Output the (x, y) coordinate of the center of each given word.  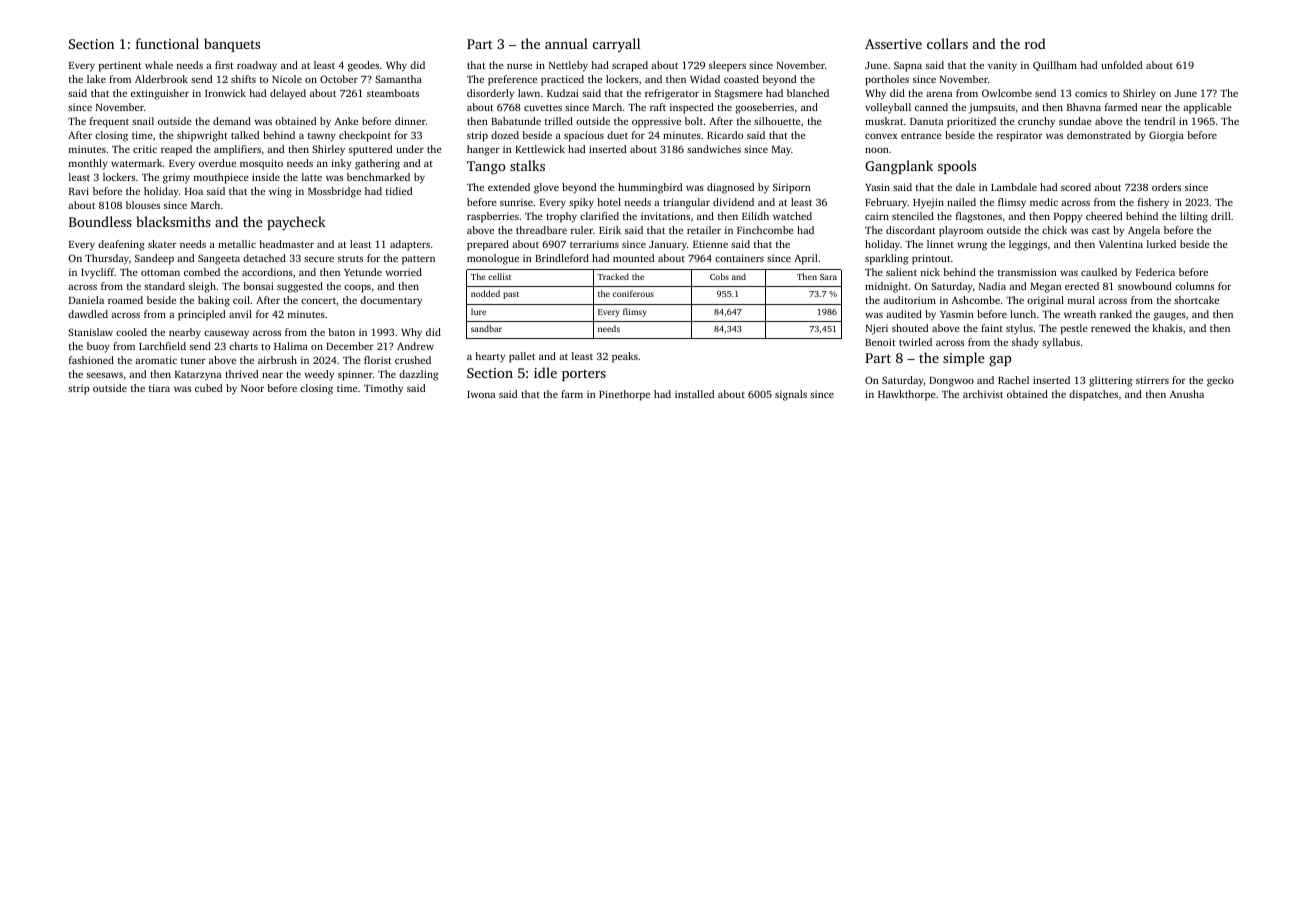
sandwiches (714, 149)
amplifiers (237, 150)
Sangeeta (219, 259)
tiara (159, 388)
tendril (1159, 121)
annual (566, 43)
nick (930, 272)
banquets (232, 45)
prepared (488, 245)
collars (947, 43)
